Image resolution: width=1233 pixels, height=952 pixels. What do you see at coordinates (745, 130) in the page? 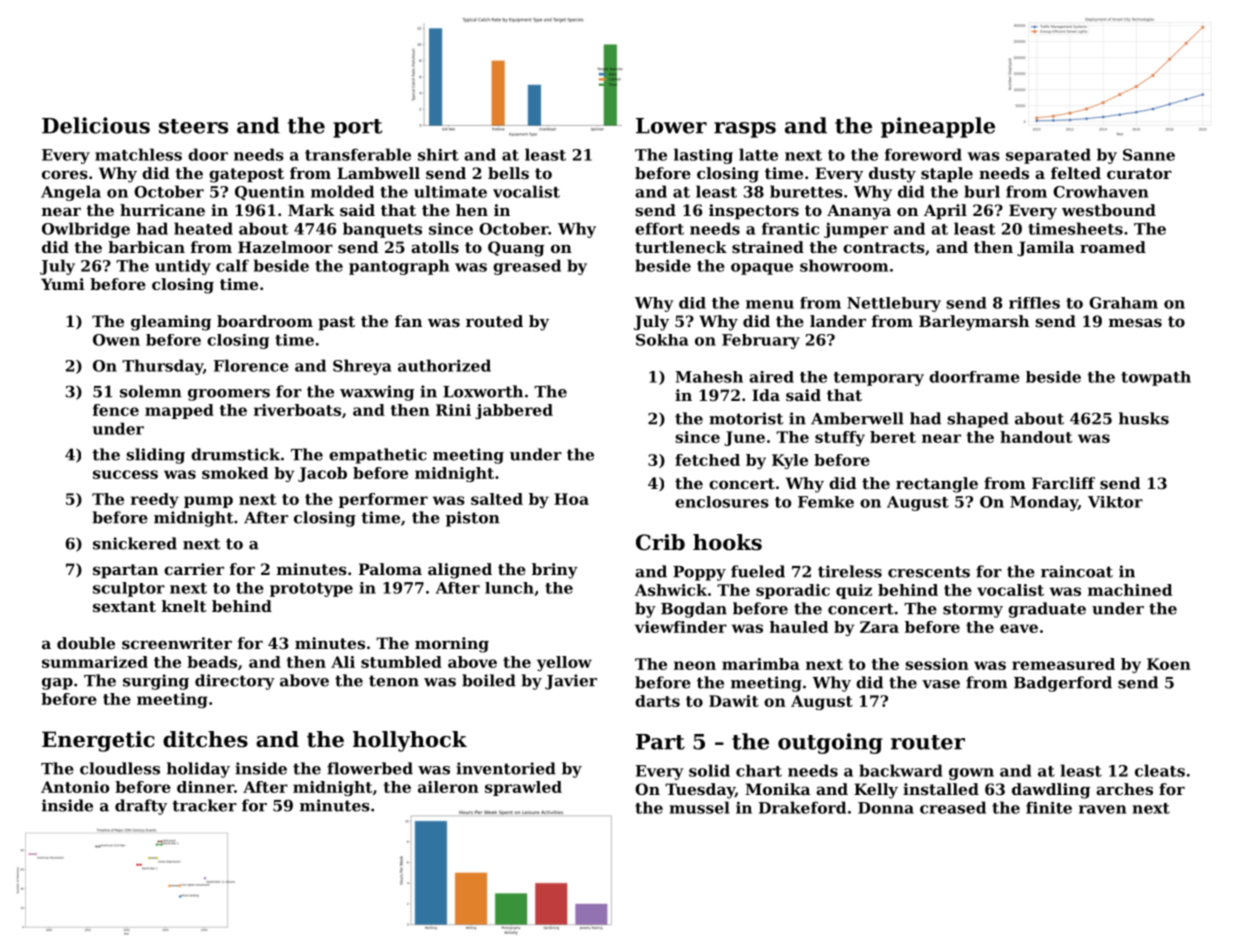
I see `rasps` at bounding box center [745, 130].
